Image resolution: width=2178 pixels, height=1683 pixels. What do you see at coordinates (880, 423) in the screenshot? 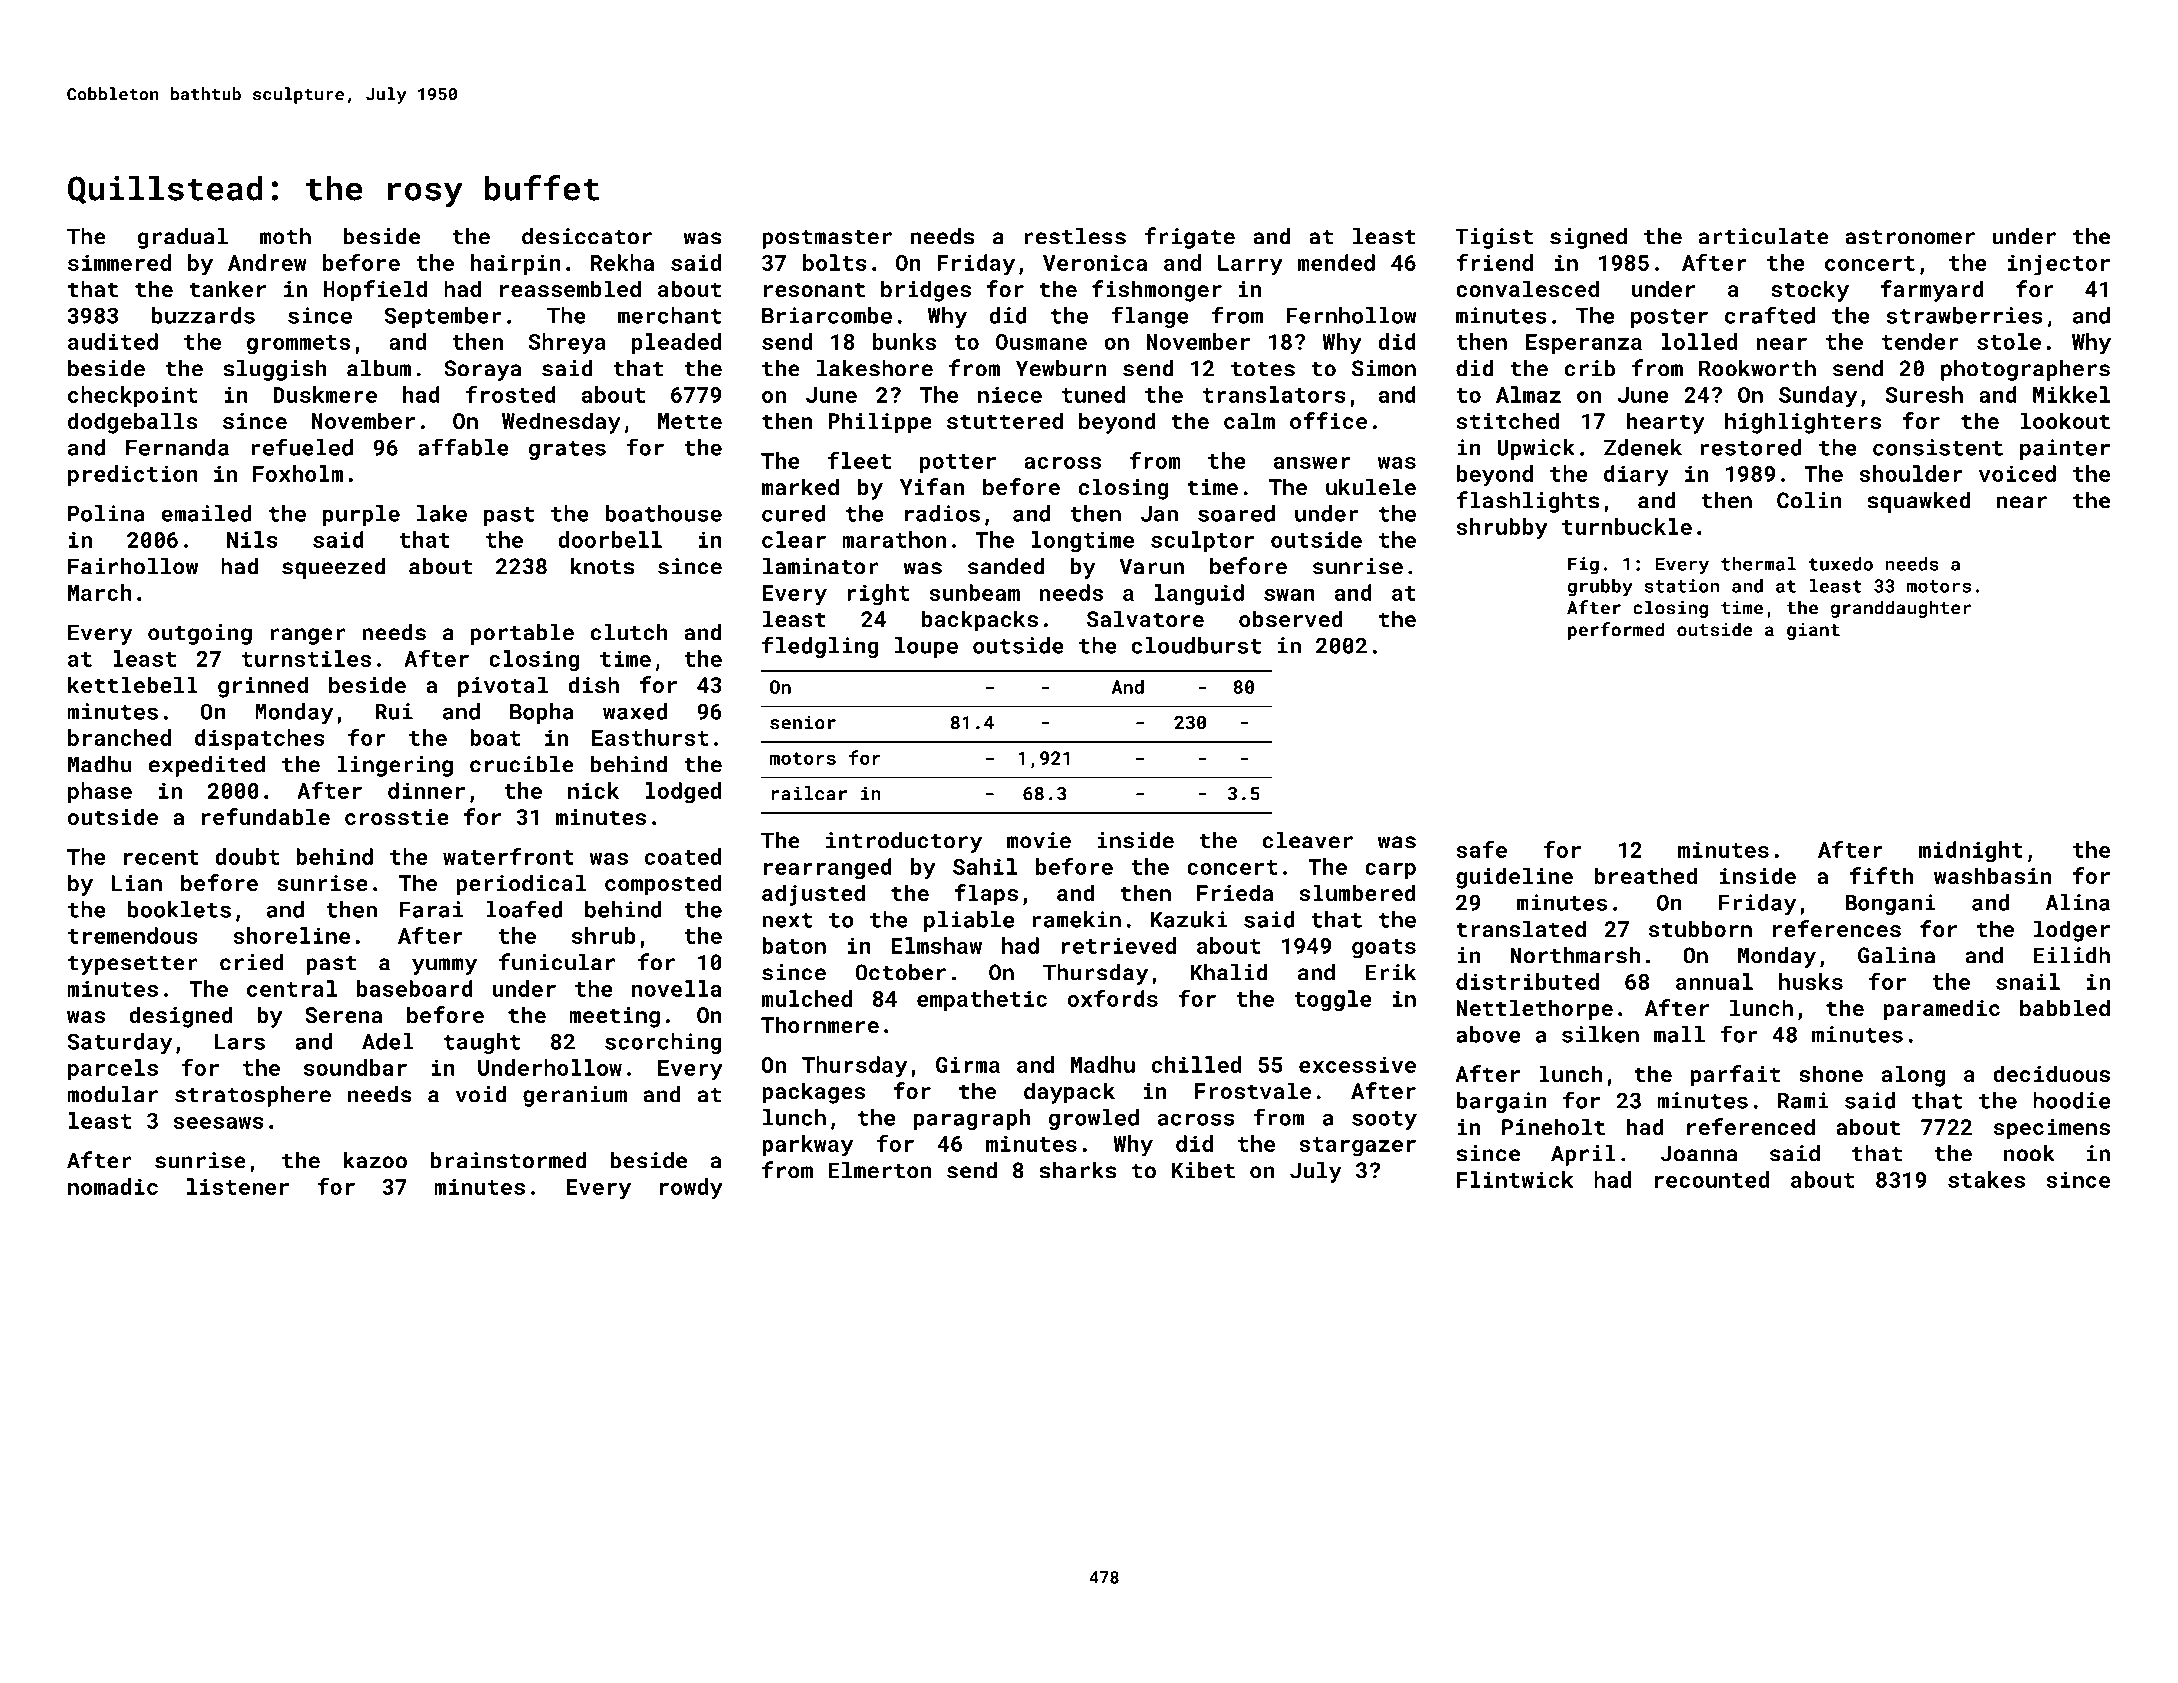
I see `Philippe` at bounding box center [880, 423].
